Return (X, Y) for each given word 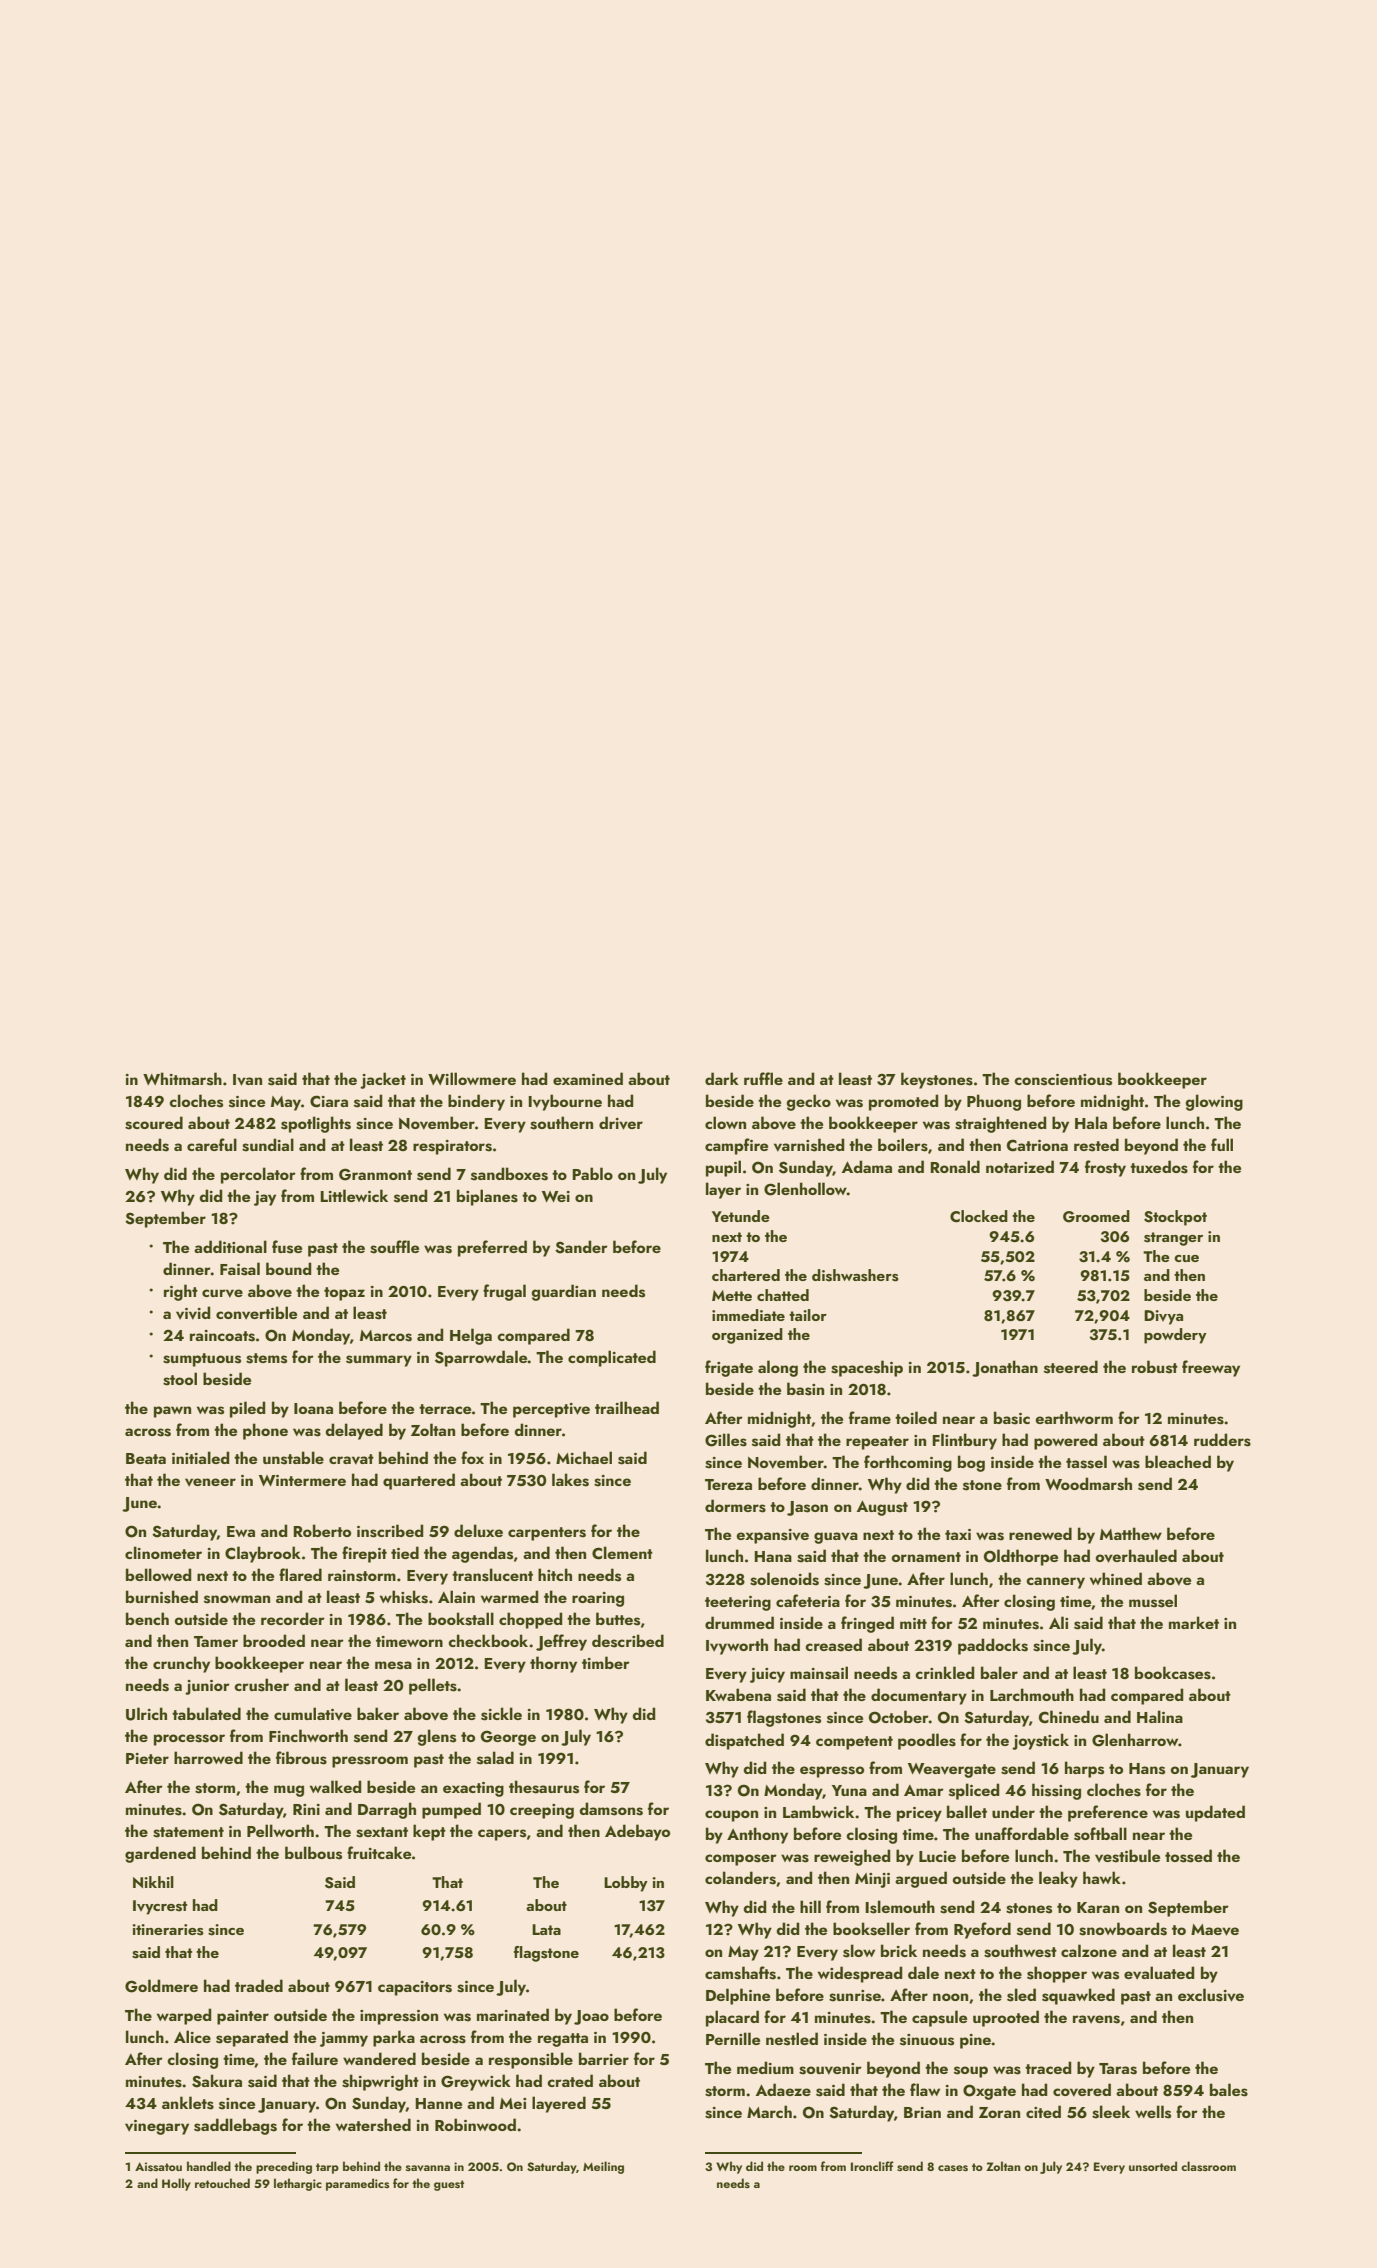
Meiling (603, 2167)
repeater (877, 1443)
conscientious (1063, 1080)
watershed (373, 2125)
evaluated (1159, 1973)
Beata (146, 1458)
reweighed (852, 1857)
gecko (808, 1102)
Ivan (247, 1080)
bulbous (313, 1853)
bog (971, 1463)
